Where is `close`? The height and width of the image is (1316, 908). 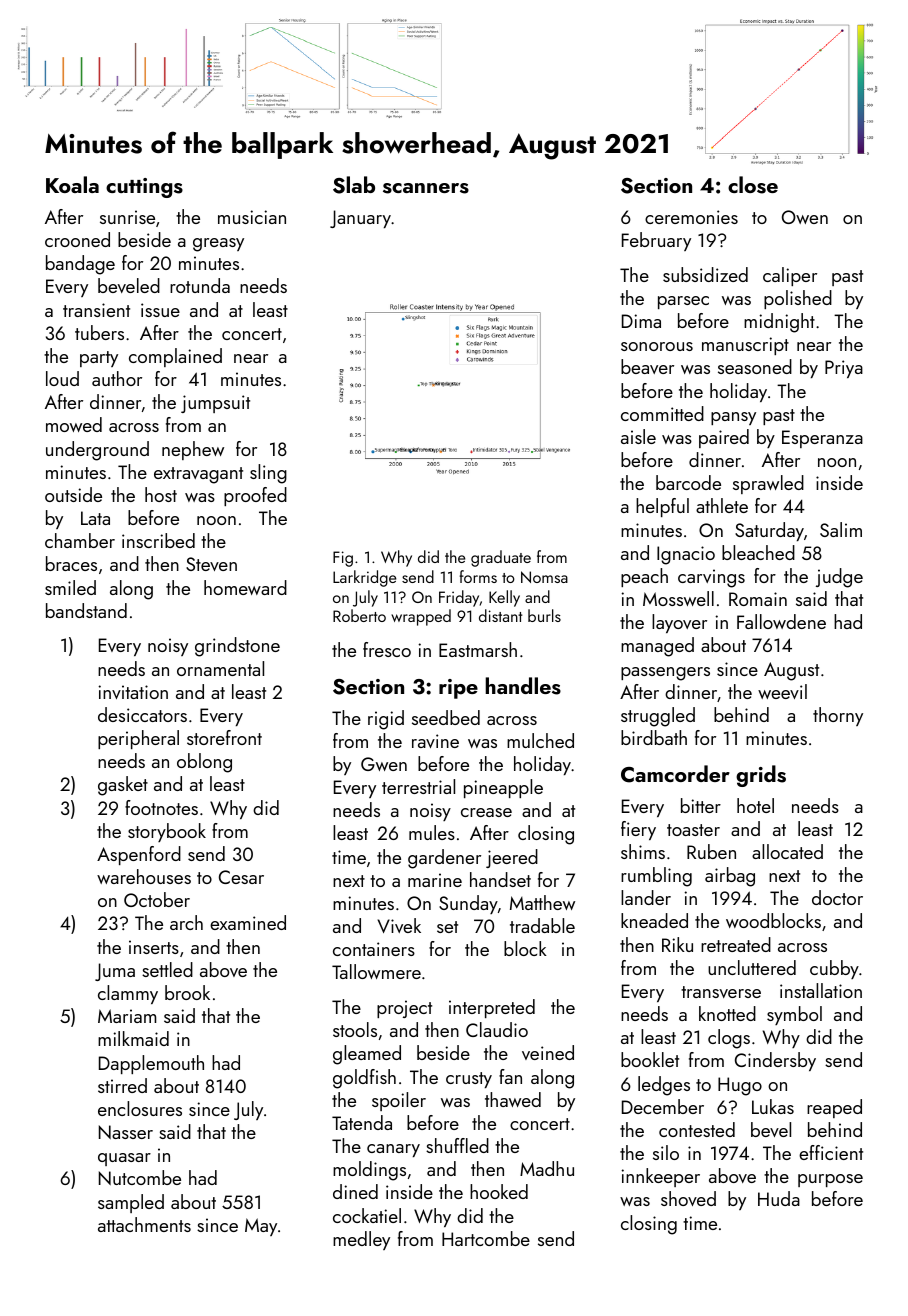
close is located at coordinates (753, 185).
